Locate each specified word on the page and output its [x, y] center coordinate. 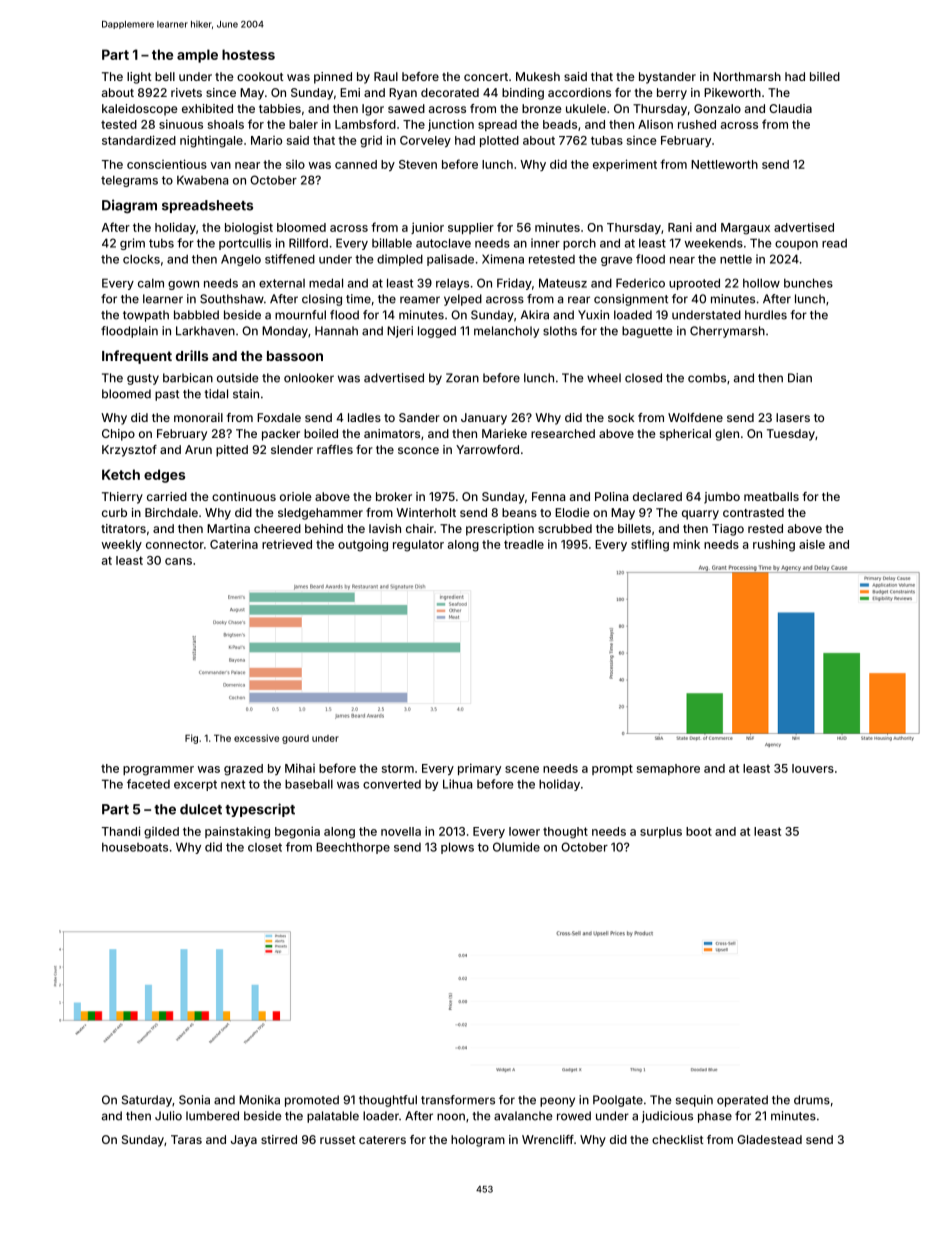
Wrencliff [548, 1139]
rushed [697, 124]
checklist [678, 1139]
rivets [186, 92]
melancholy [506, 332]
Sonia [194, 1100]
